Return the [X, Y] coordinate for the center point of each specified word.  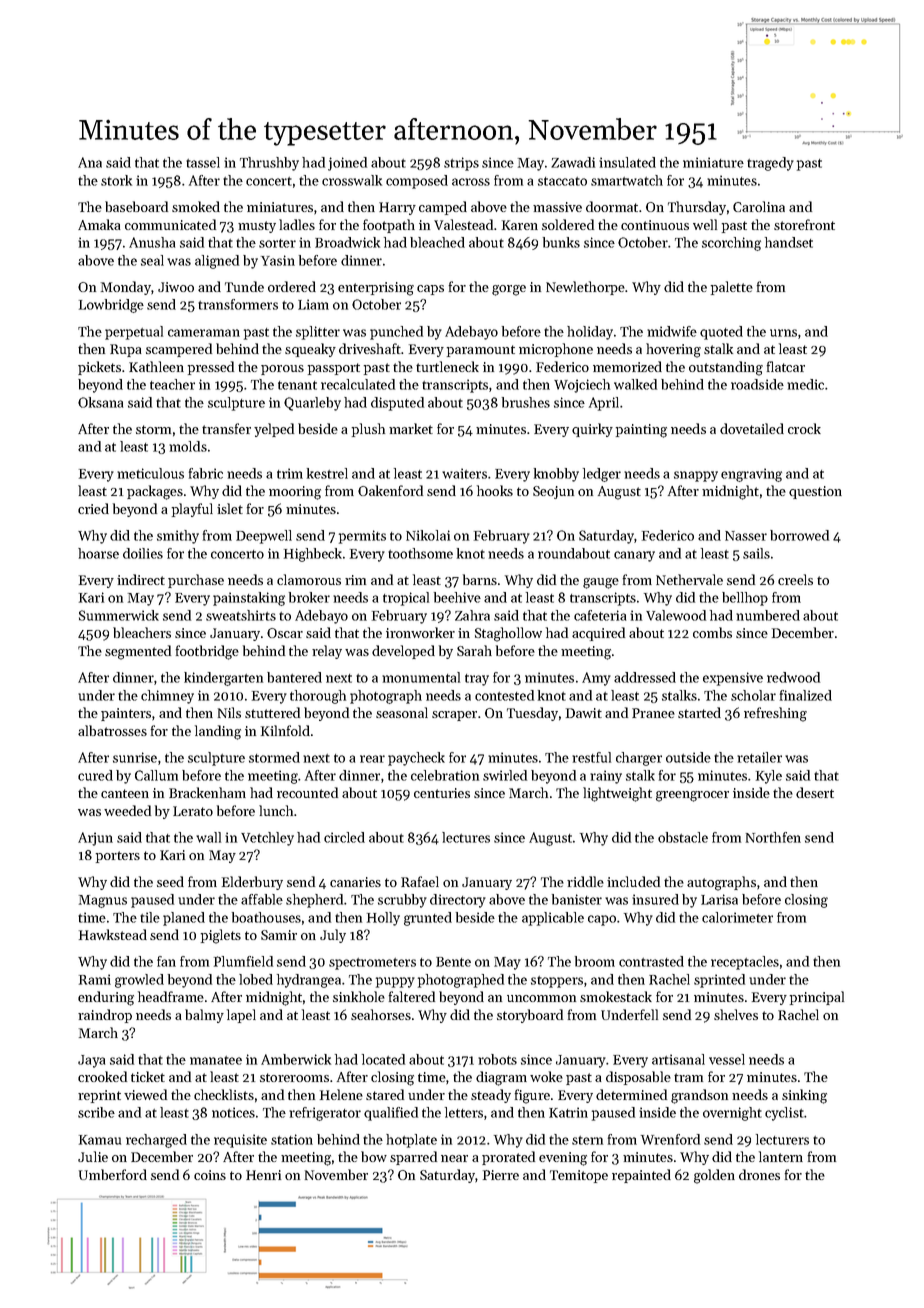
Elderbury [252, 883]
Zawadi [573, 162]
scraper [454, 716]
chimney [167, 697]
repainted [641, 1176]
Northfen [773, 837]
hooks [495, 490]
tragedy [770, 164]
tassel [203, 162]
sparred [413, 1158]
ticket [148, 1076]
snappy [696, 476]
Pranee [653, 713]
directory [458, 901]
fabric [206, 473]
